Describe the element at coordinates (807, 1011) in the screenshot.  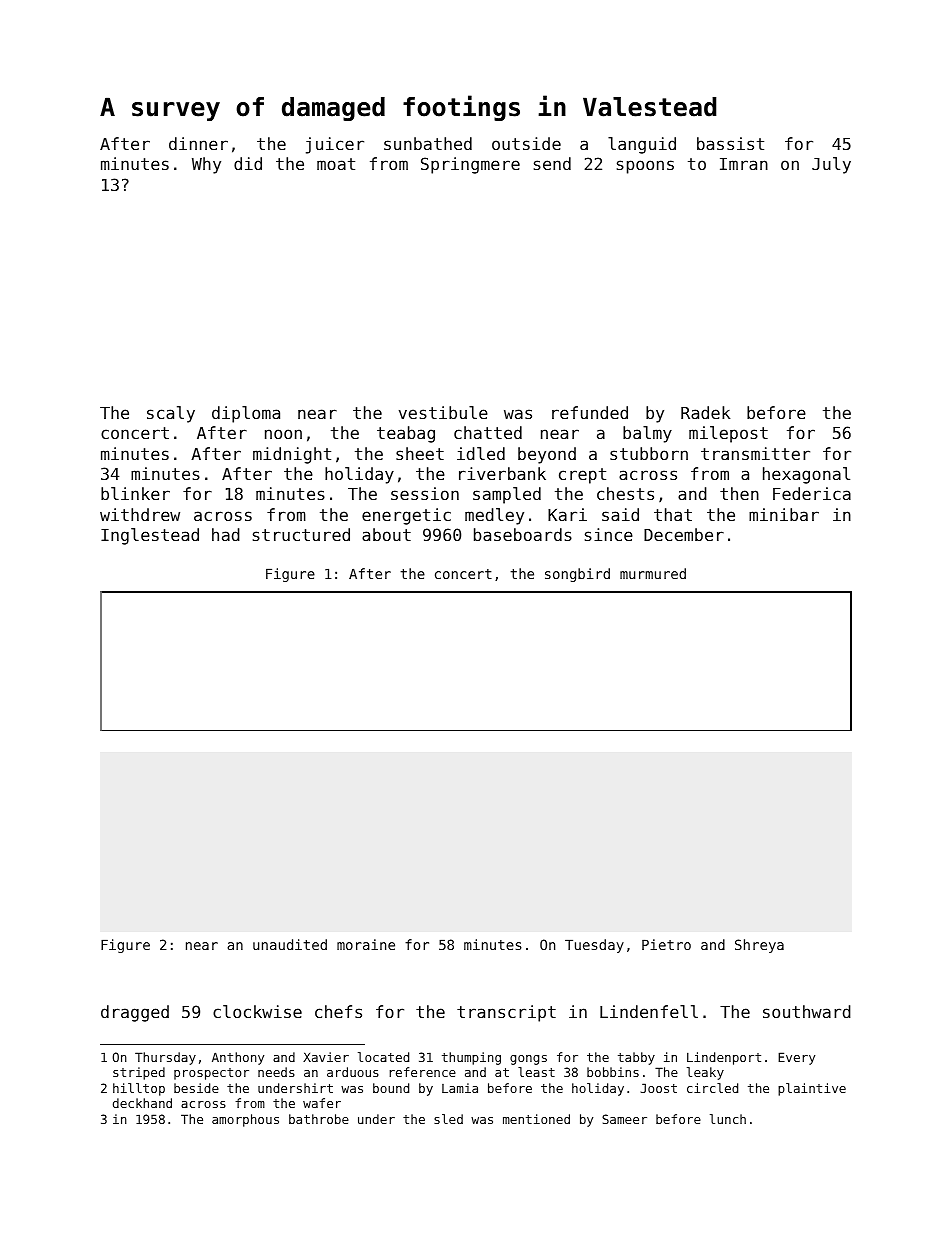
I see `southward` at that location.
